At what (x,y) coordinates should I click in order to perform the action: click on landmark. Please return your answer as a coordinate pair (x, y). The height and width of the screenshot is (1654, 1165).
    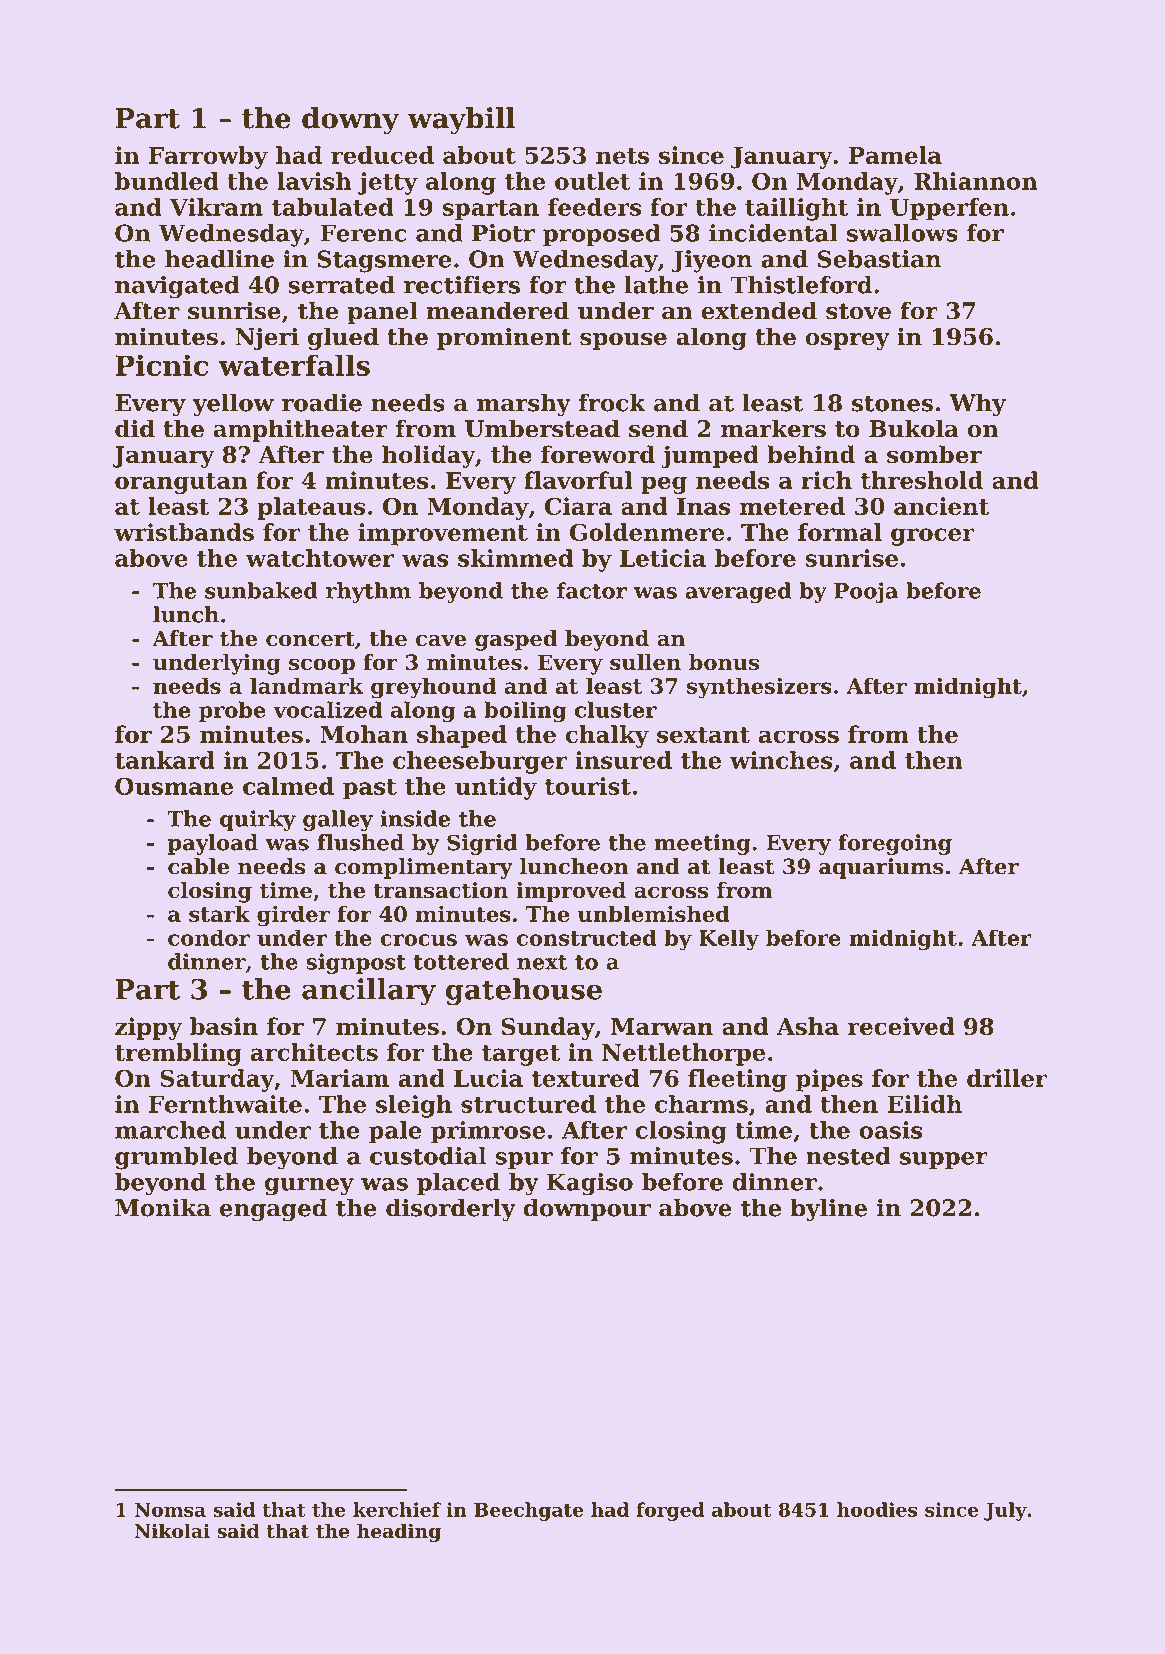
    Looking at the image, I should click on (307, 685).
